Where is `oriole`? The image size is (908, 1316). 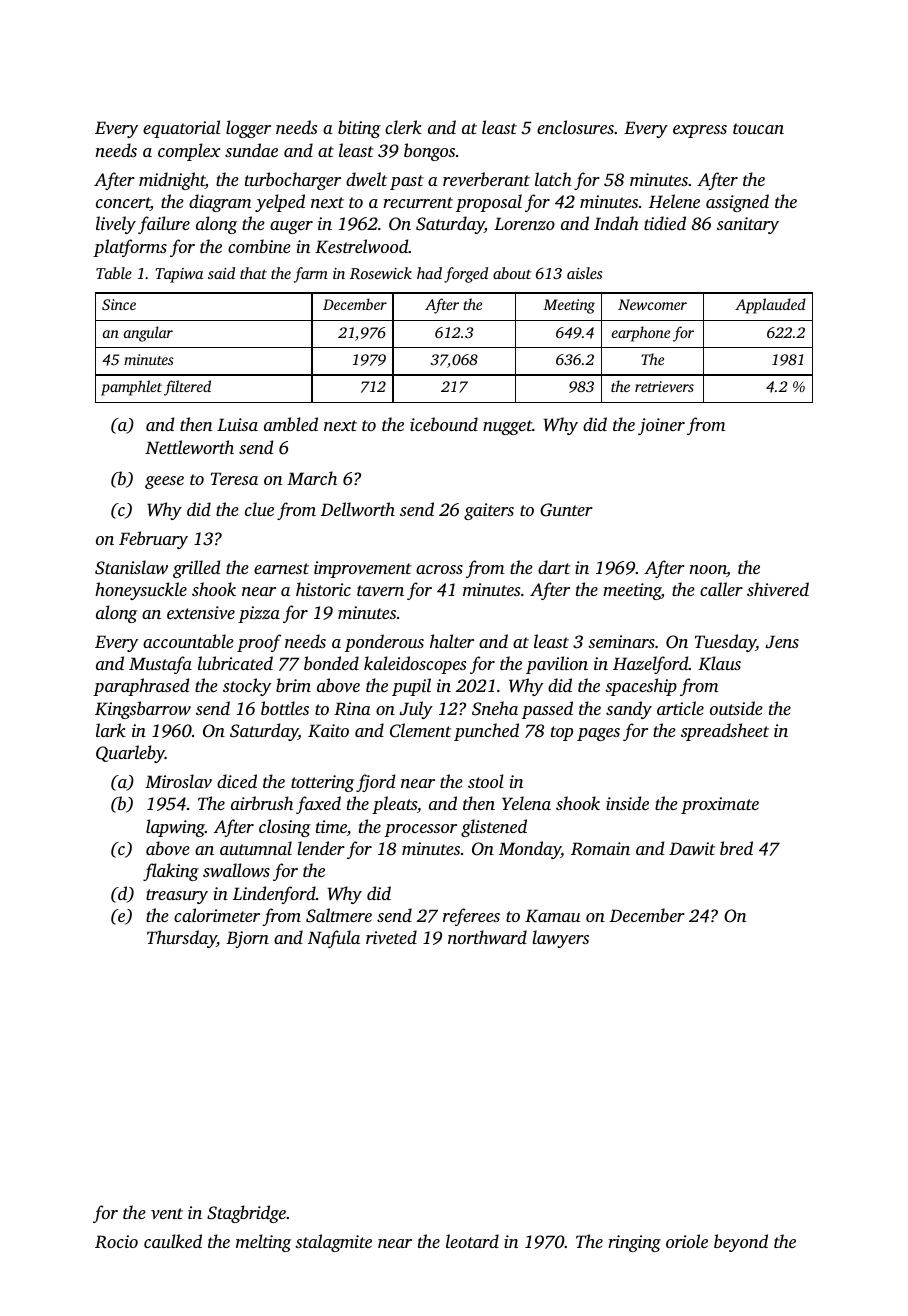 oriole is located at coordinates (687, 1241).
